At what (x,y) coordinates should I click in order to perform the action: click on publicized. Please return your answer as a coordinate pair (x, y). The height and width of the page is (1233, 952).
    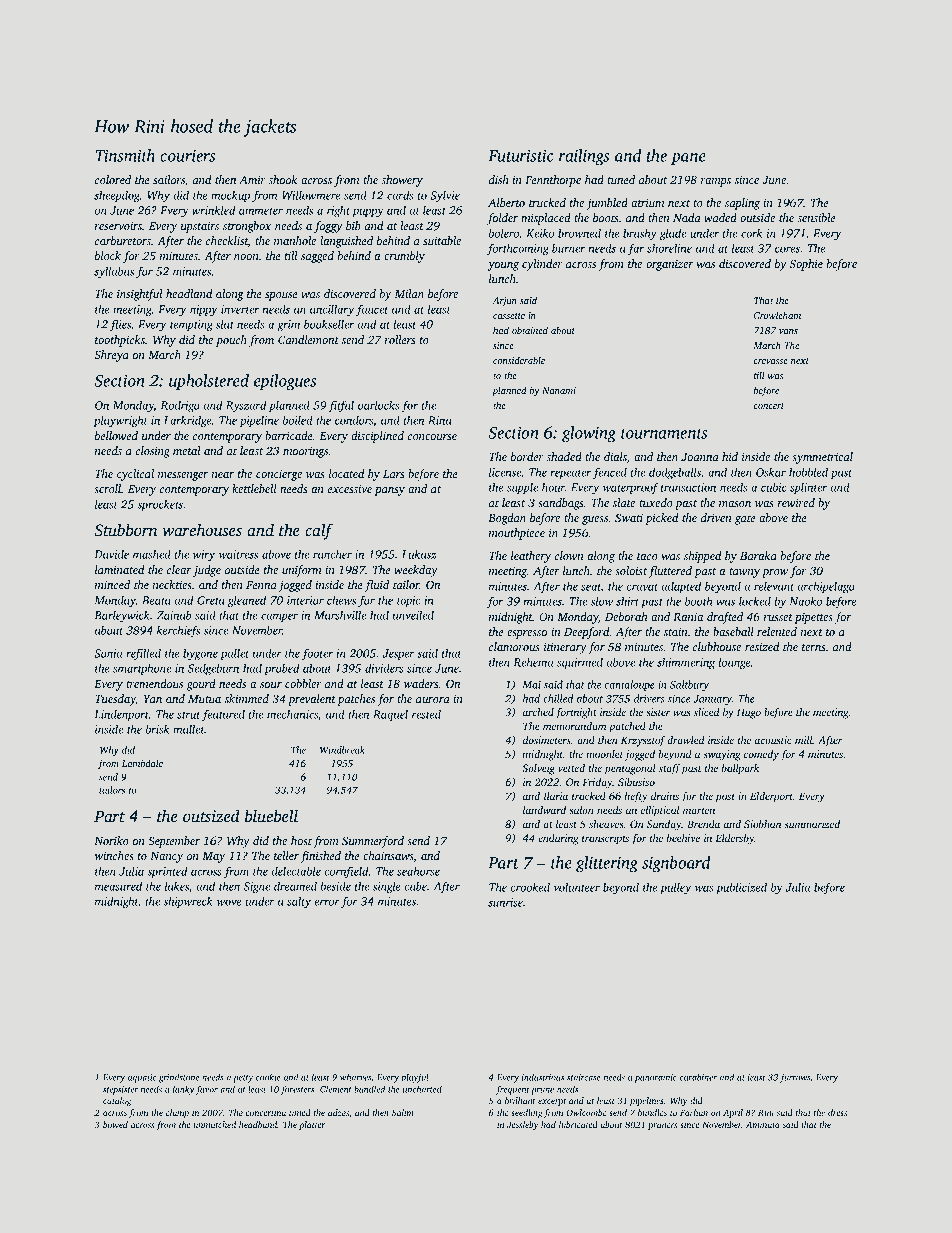
    Looking at the image, I should click on (741, 888).
